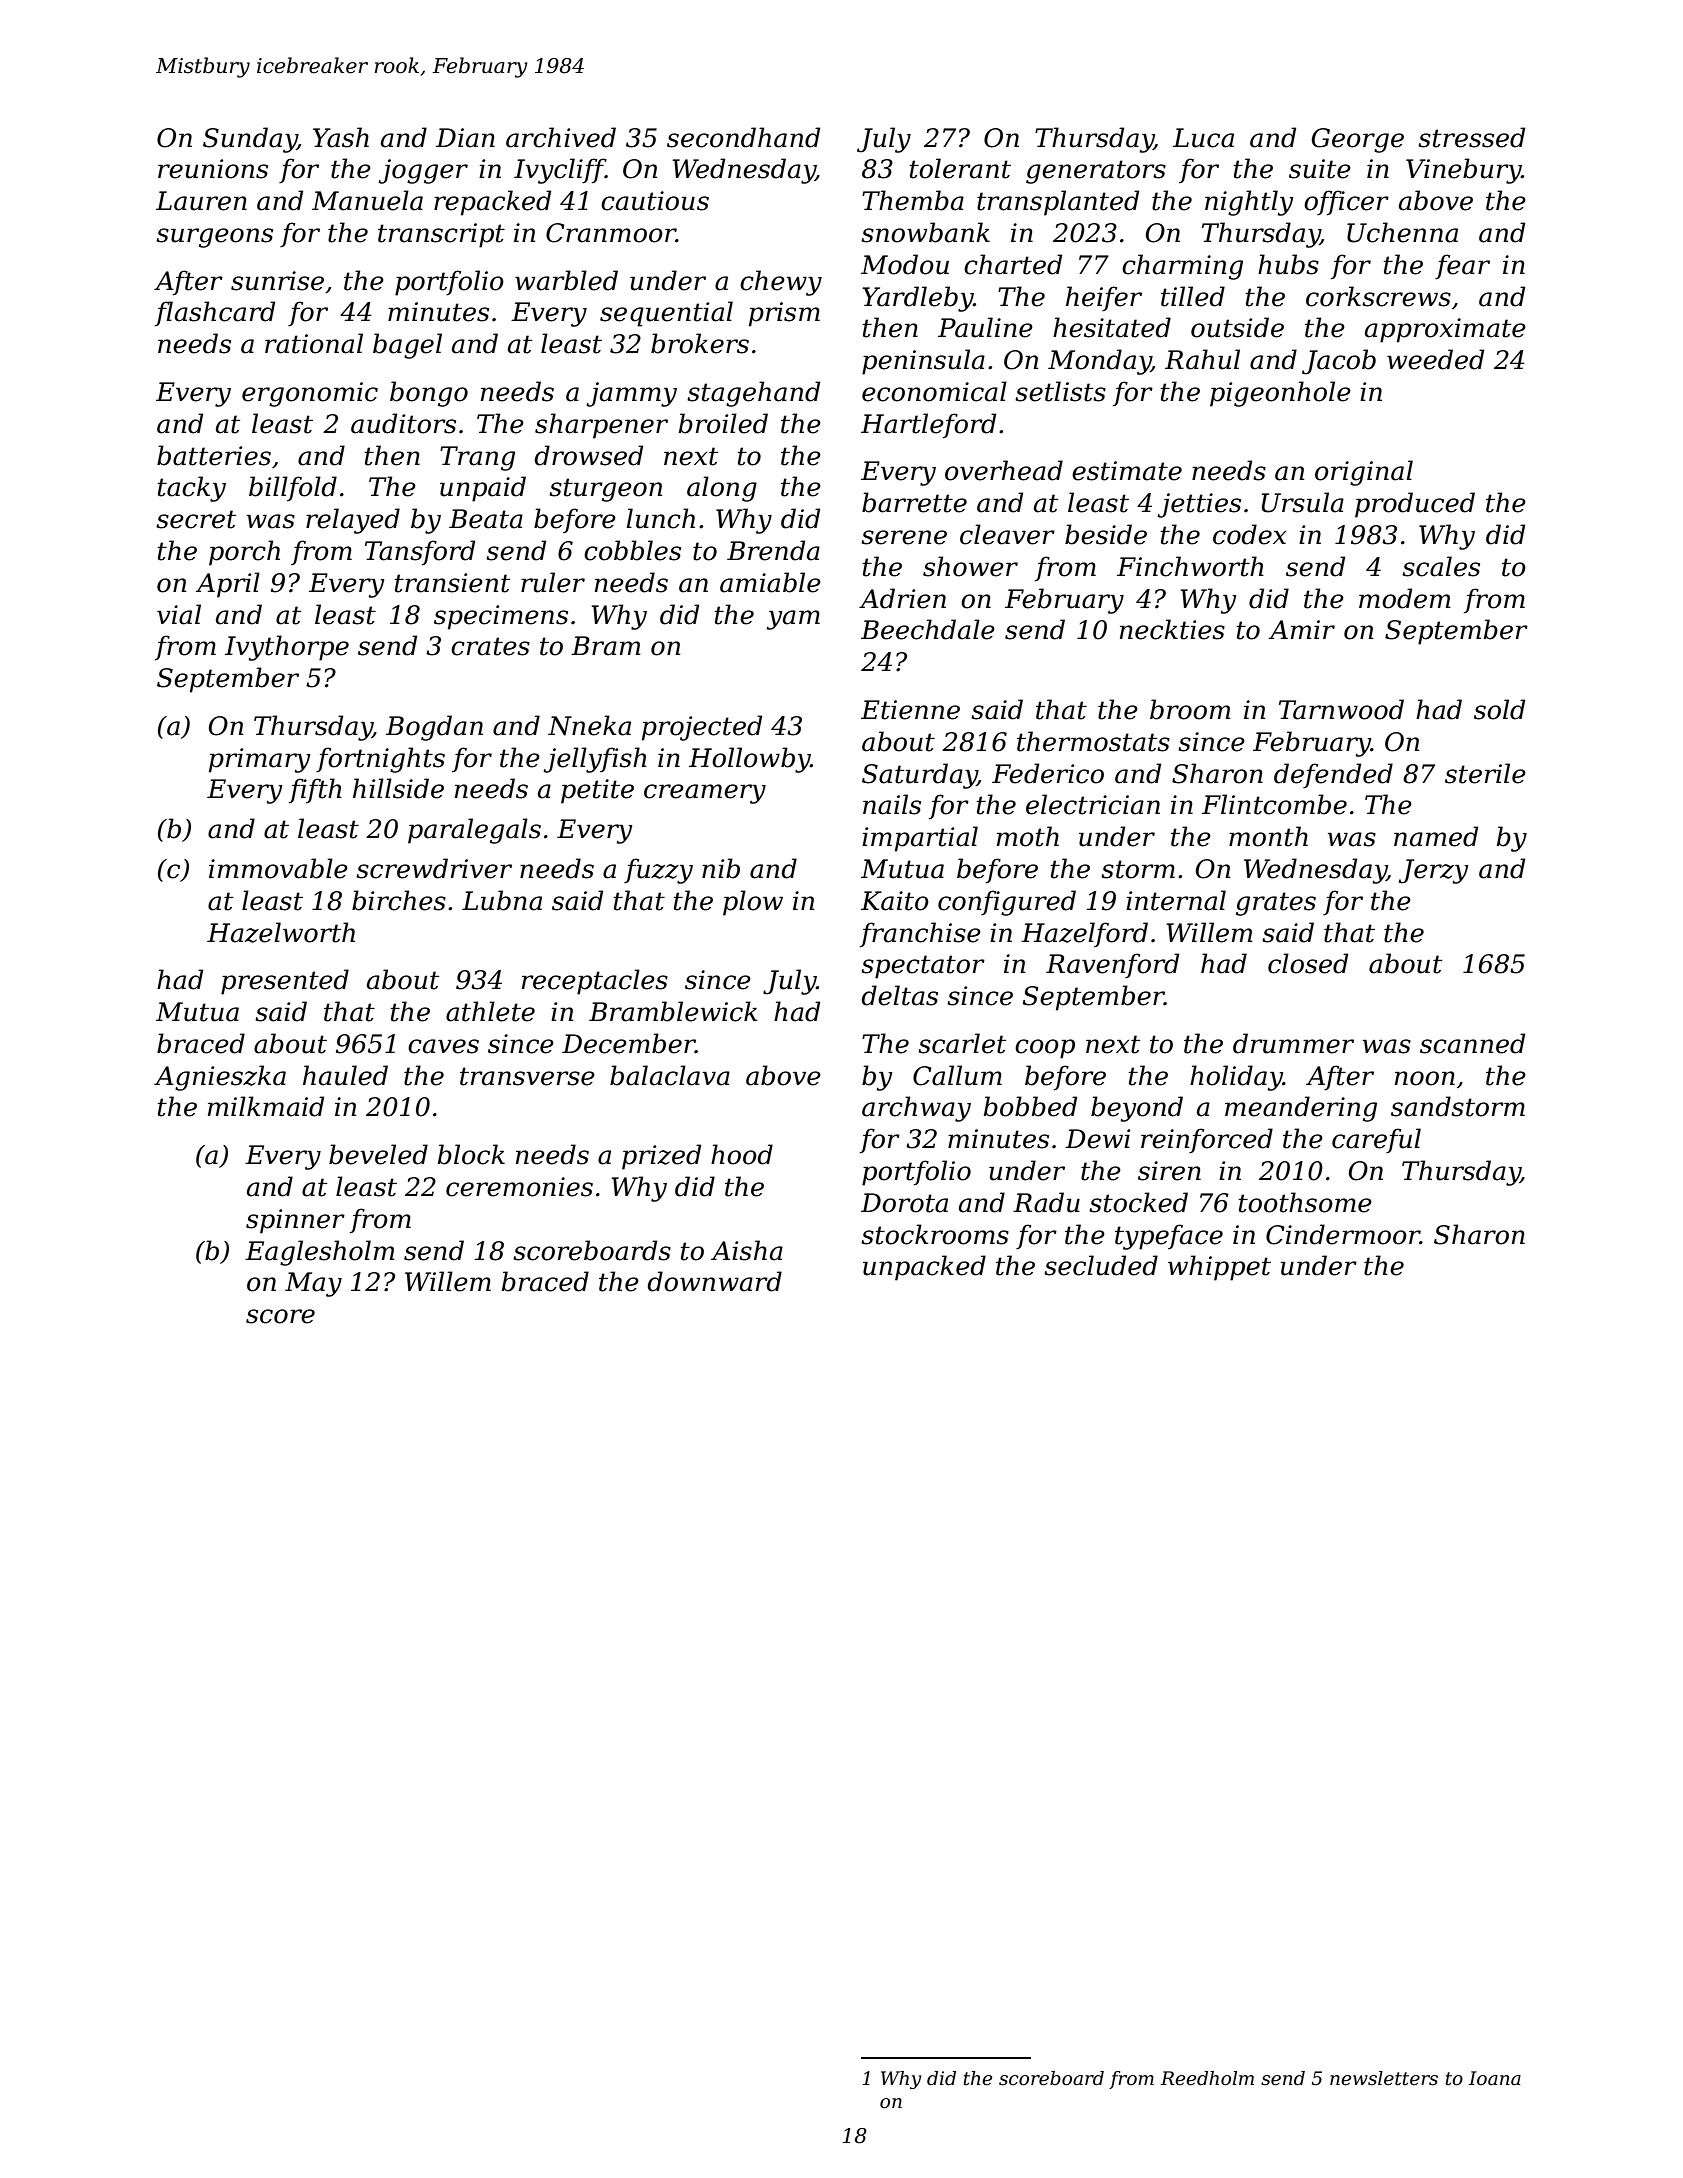  Describe the element at coordinates (1207, 2078) in the screenshot. I see `Reedholm` at that location.
